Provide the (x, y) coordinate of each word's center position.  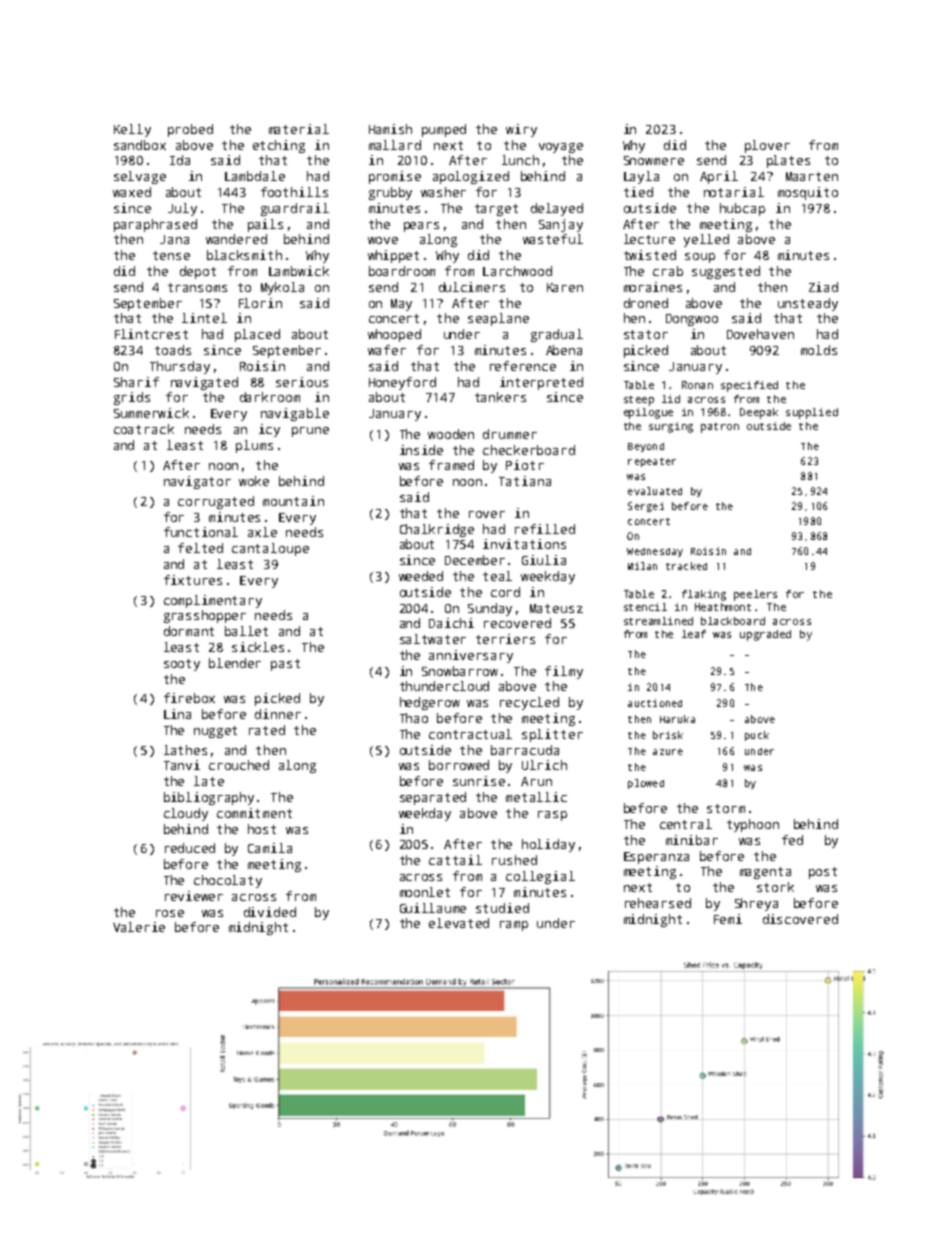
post (823, 873)
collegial (540, 877)
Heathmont (723, 607)
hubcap (742, 209)
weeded (421, 576)
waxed (132, 192)
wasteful (553, 239)
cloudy (186, 814)
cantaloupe (270, 549)
